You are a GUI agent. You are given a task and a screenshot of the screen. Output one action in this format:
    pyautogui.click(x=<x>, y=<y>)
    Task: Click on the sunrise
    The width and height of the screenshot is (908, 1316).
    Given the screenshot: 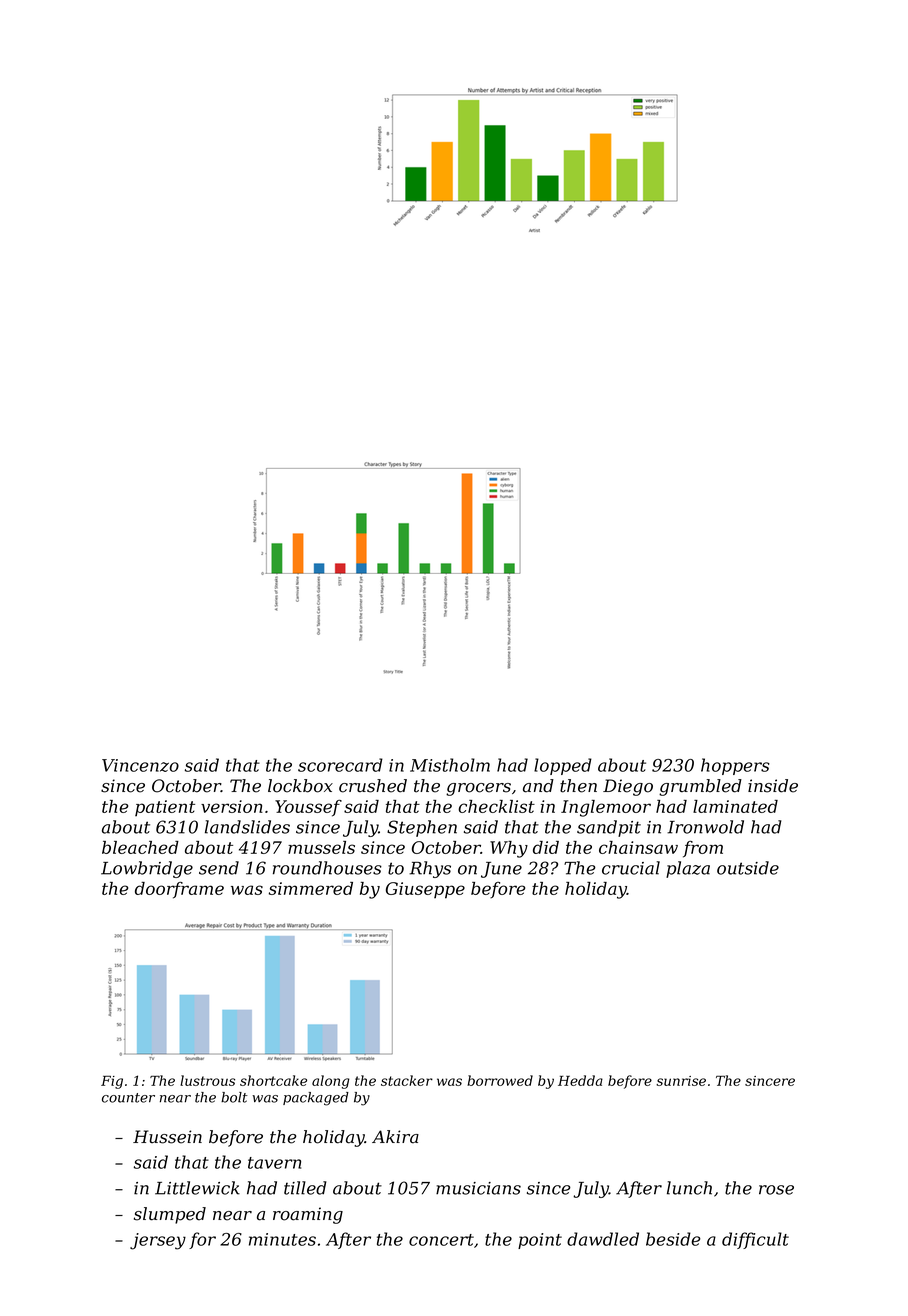 What is the action you would take?
    pyautogui.click(x=681, y=1081)
